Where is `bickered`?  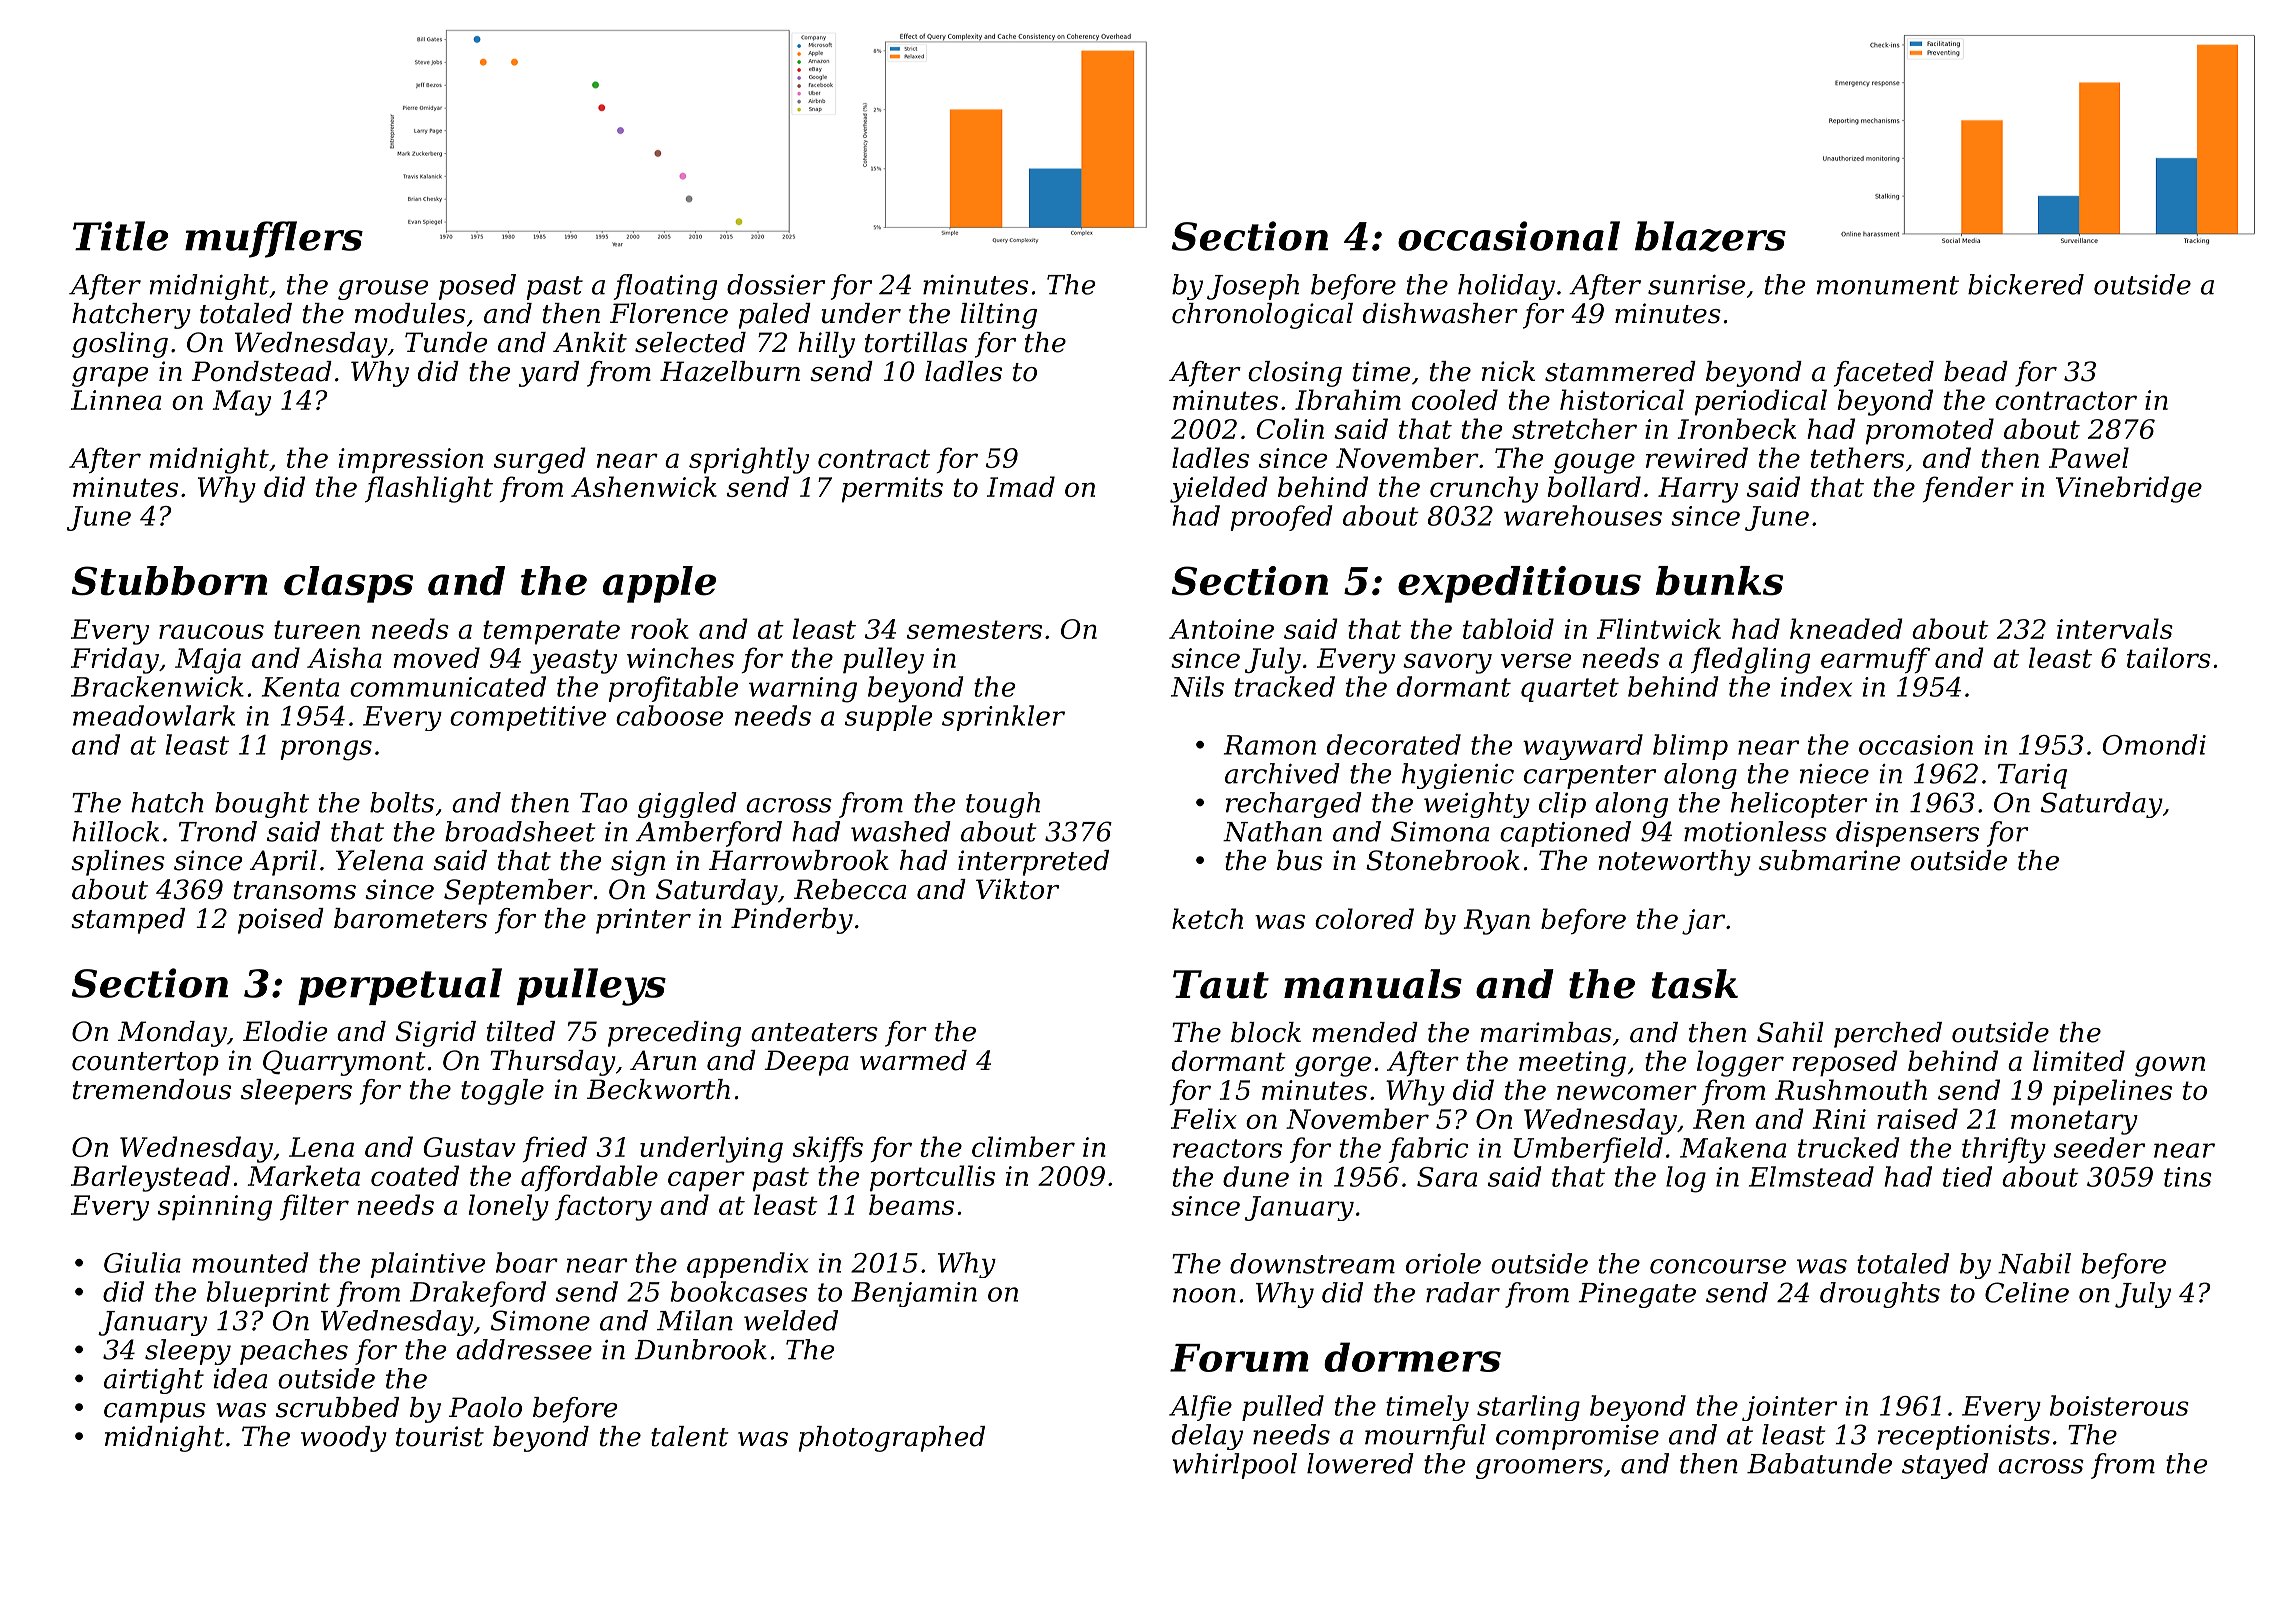
bickered is located at coordinates (2026, 284).
